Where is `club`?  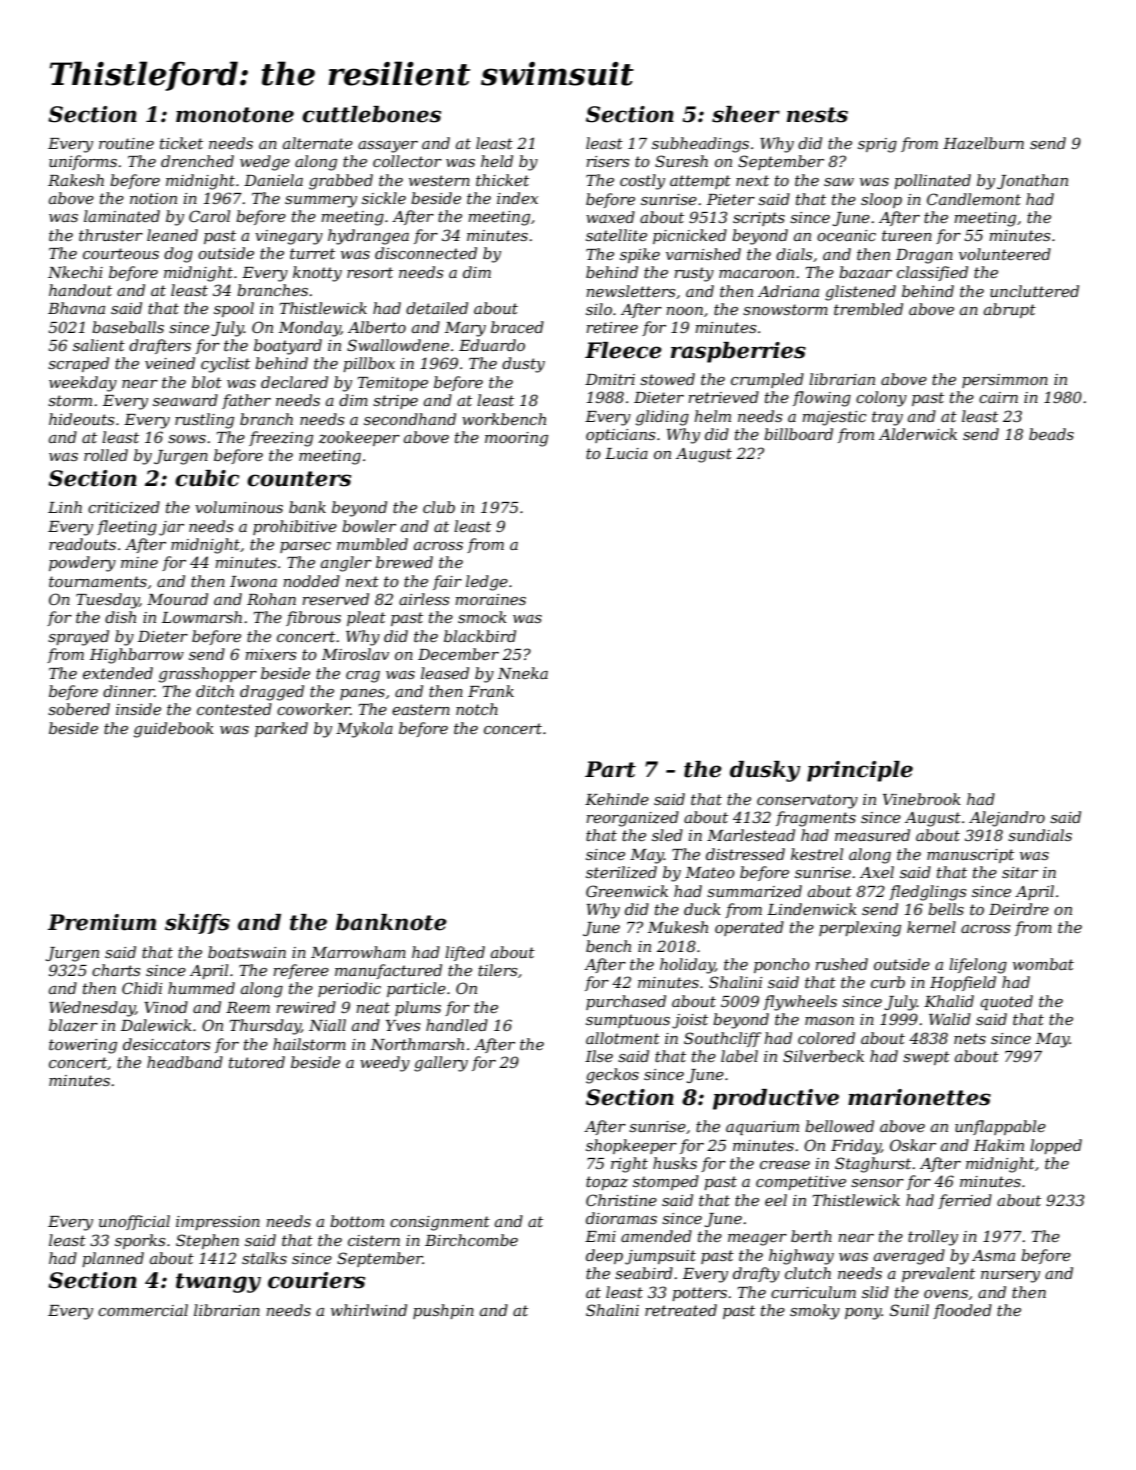
club is located at coordinates (439, 507).
